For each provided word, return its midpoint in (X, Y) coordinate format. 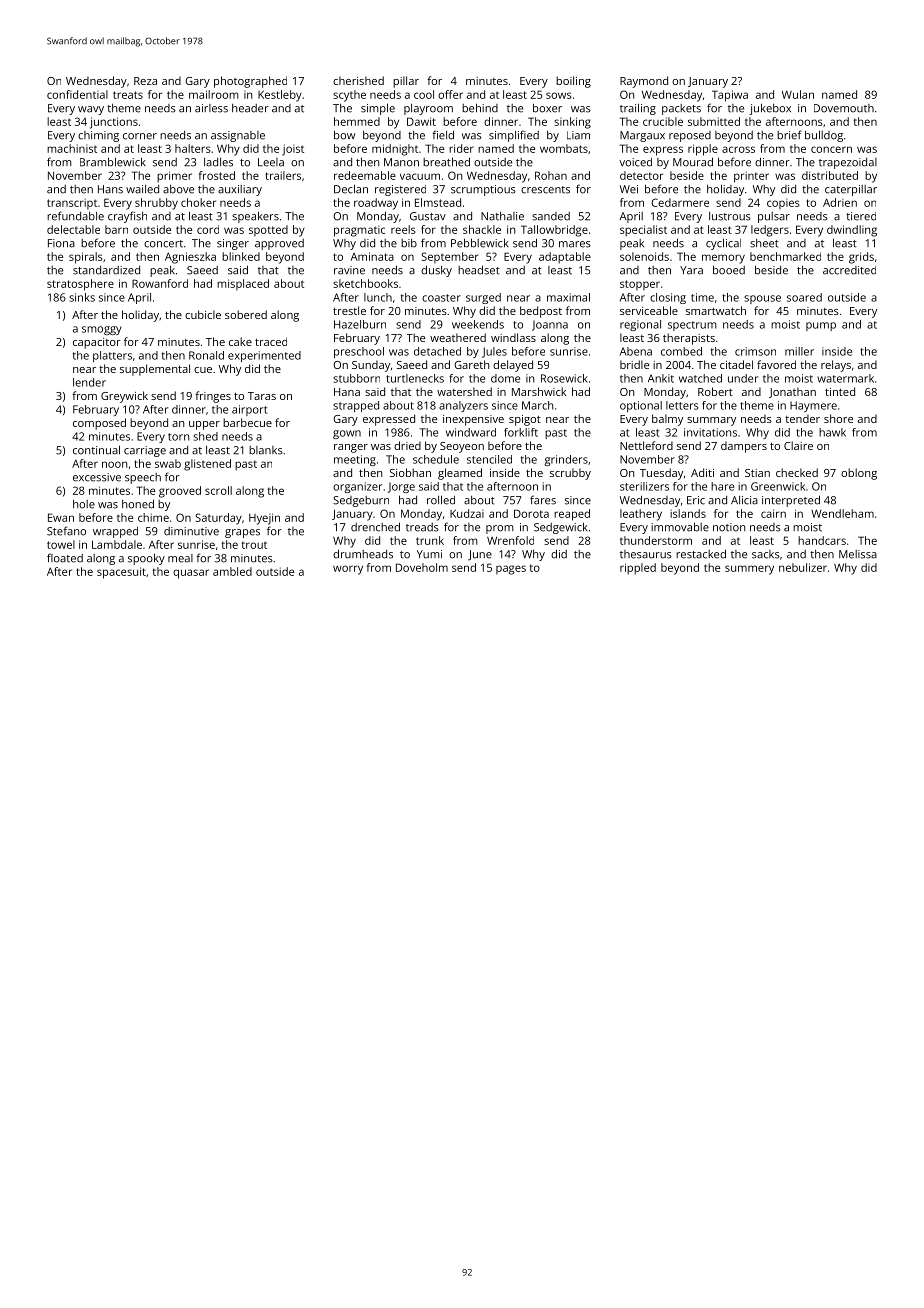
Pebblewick (480, 243)
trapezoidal (848, 163)
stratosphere (80, 285)
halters (193, 148)
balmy (667, 420)
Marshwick (539, 391)
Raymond (644, 82)
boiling (573, 82)
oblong (859, 474)
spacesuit (121, 573)
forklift (521, 432)
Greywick (124, 397)
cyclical (723, 244)
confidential (77, 94)
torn (178, 437)
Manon (401, 162)
